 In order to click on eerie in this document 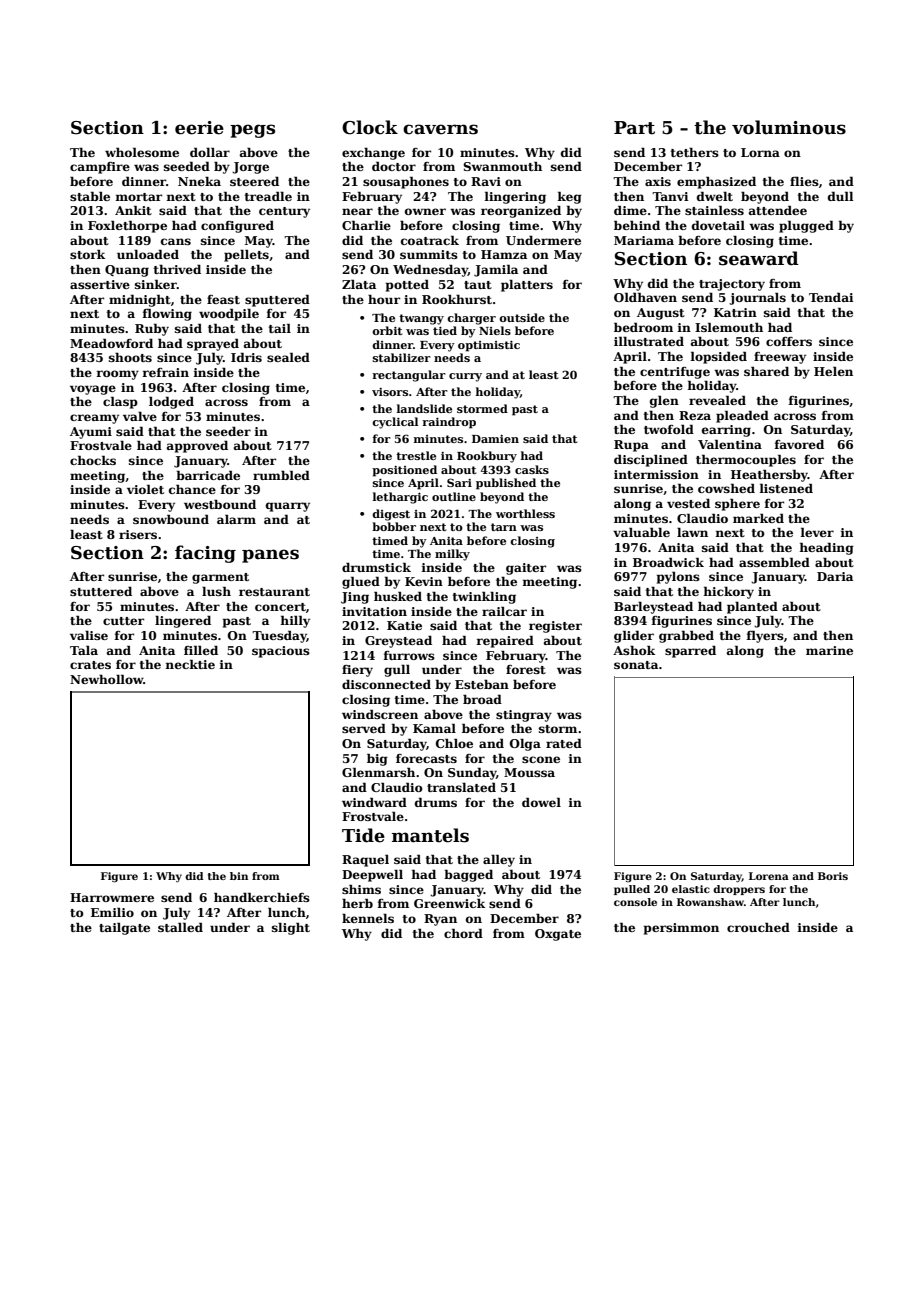, I will do `click(199, 128)`.
